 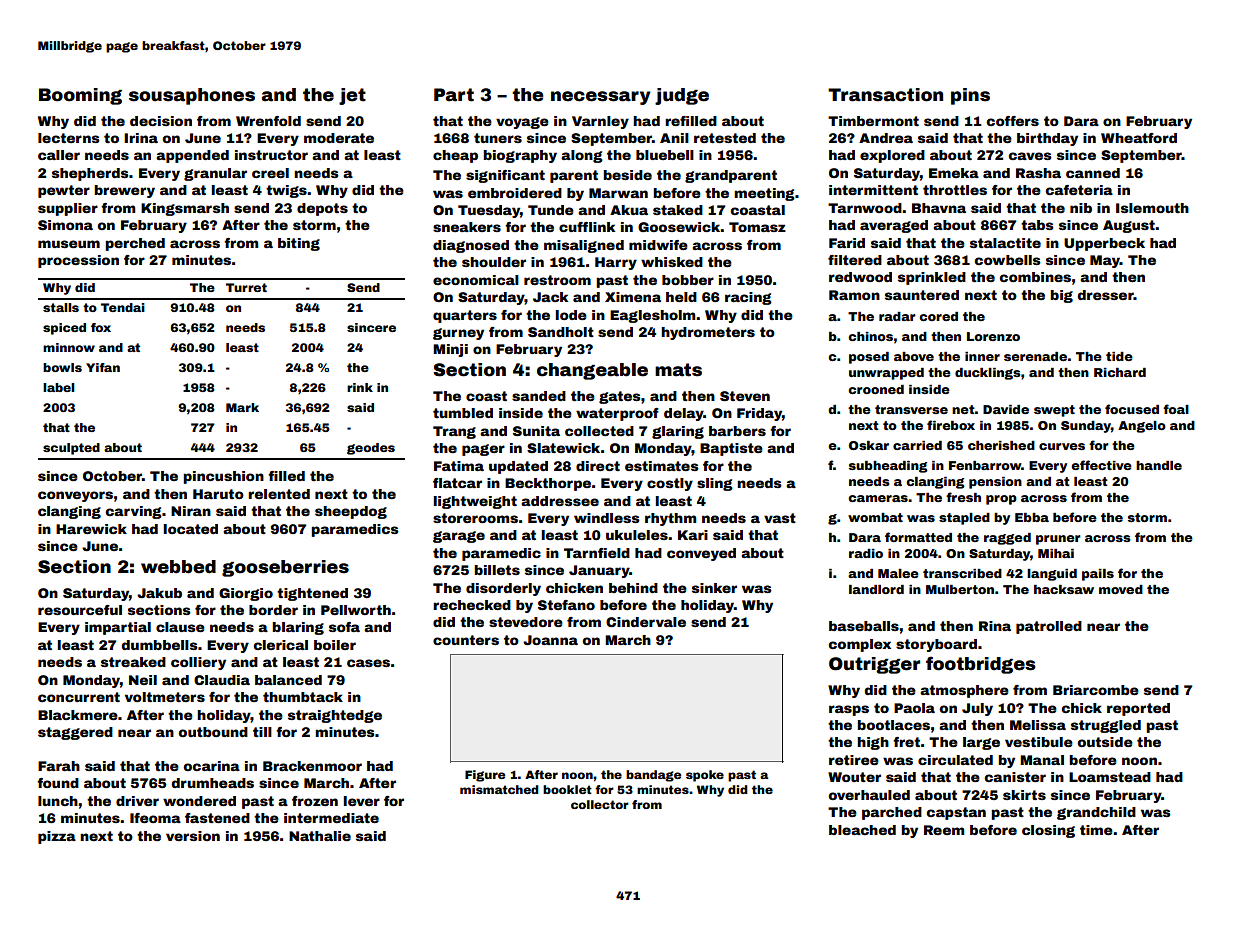 I want to click on Tunde, so click(x=551, y=210).
